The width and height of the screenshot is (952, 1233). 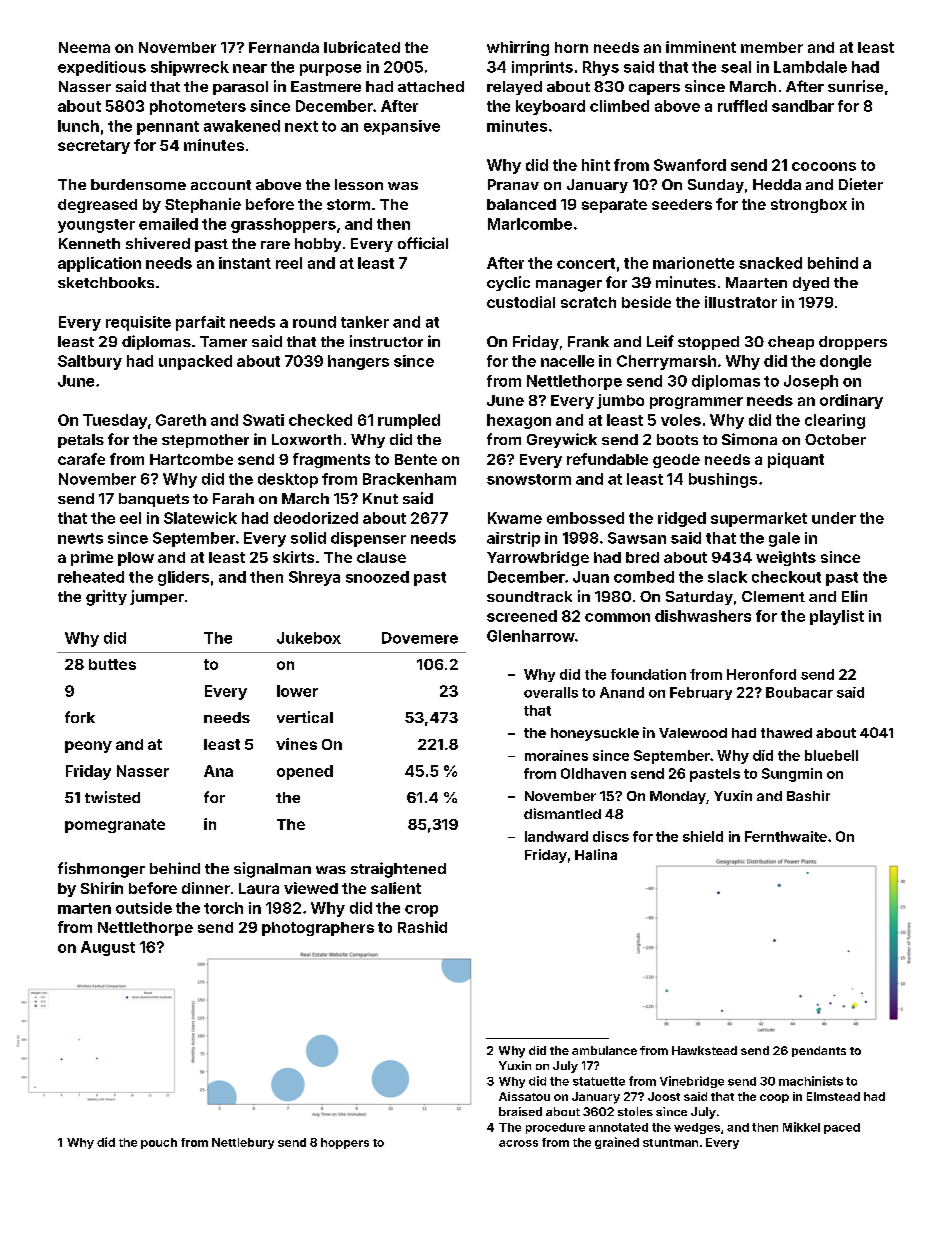 I want to click on lunch, so click(x=78, y=126).
